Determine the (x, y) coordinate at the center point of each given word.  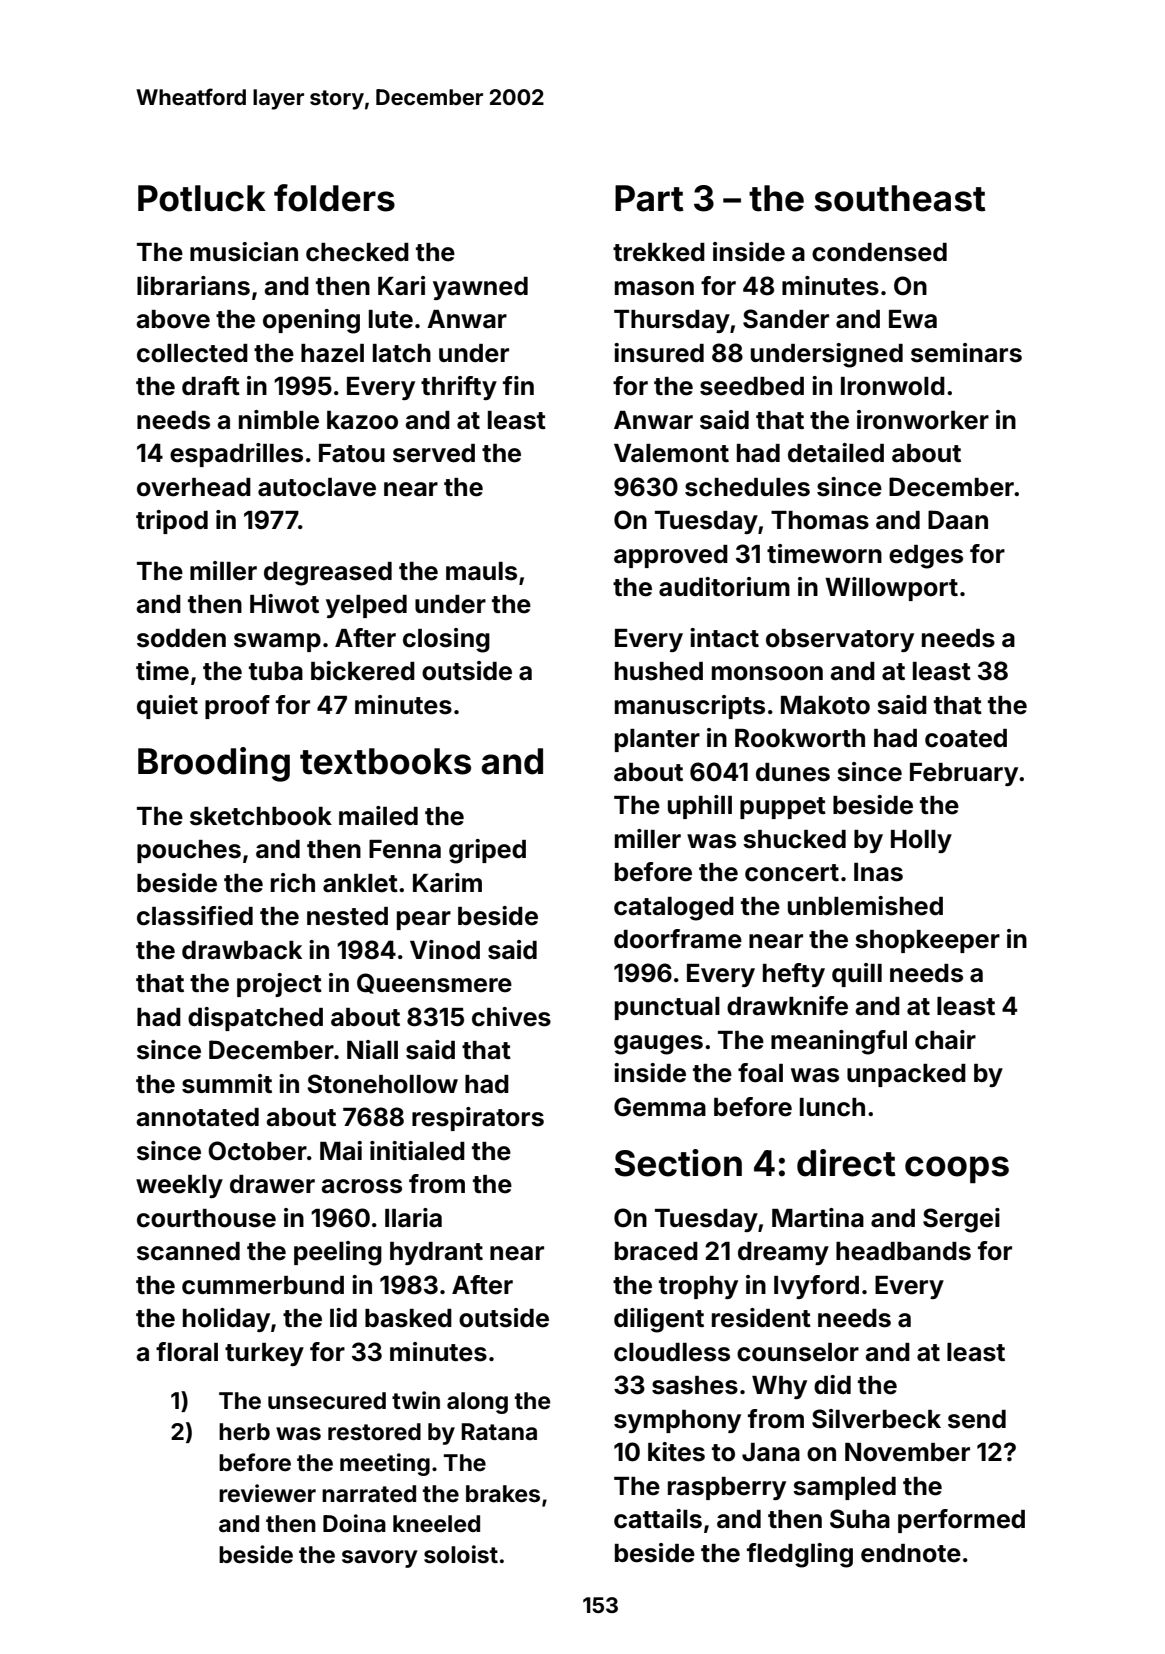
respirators (478, 1119)
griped (487, 851)
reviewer (267, 1493)
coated (966, 738)
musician (244, 252)
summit (227, 1084)
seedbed (752, 386)
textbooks (385, 761)
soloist (461, 1554)
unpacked (906, 1075)
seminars (966, 353)
